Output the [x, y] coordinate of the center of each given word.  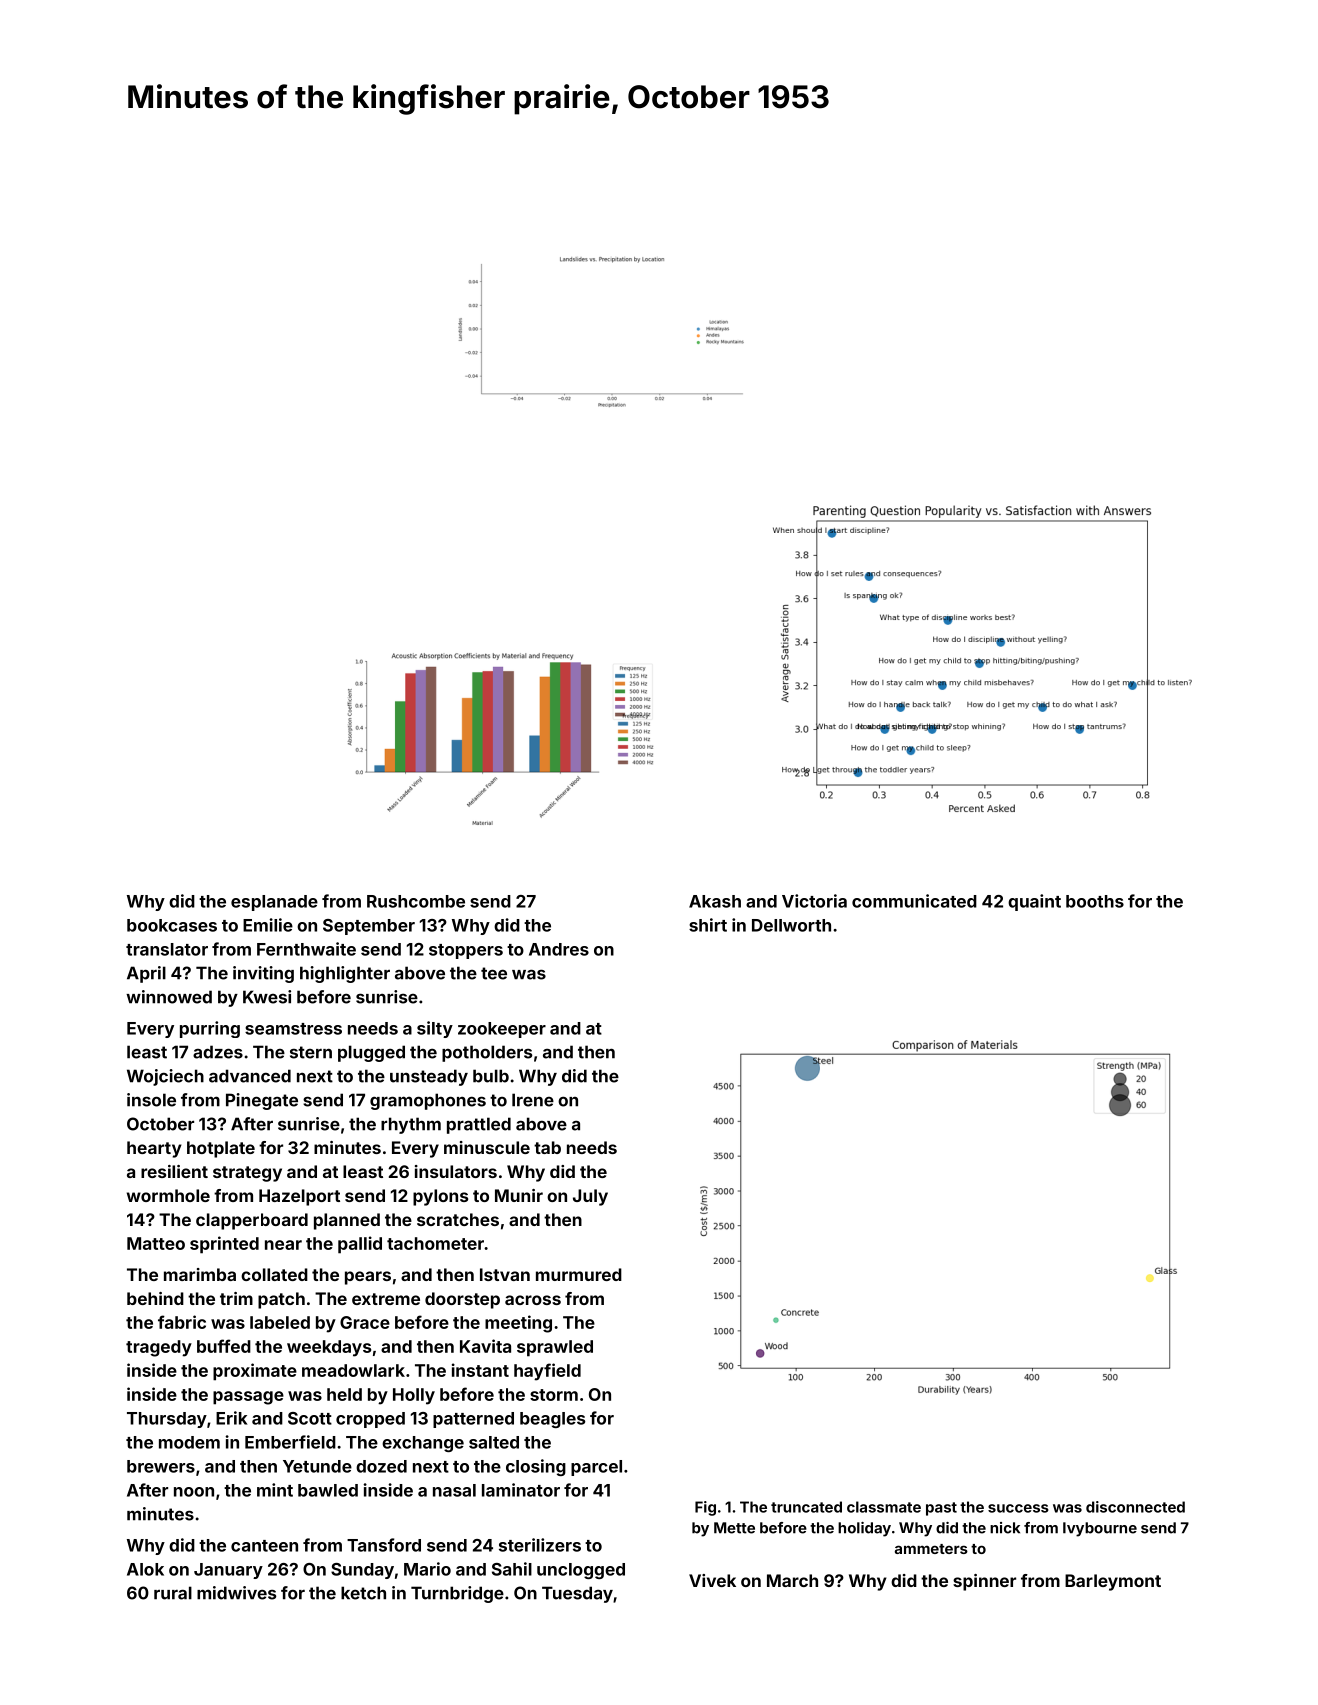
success [1018, 1508]
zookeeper [502, 1030]
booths [1095, 901]
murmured [579, 1274]
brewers [161, 1466]
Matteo [156, 1243]
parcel [596, 1468]
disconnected [1135, 1507]
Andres [559, 949]
